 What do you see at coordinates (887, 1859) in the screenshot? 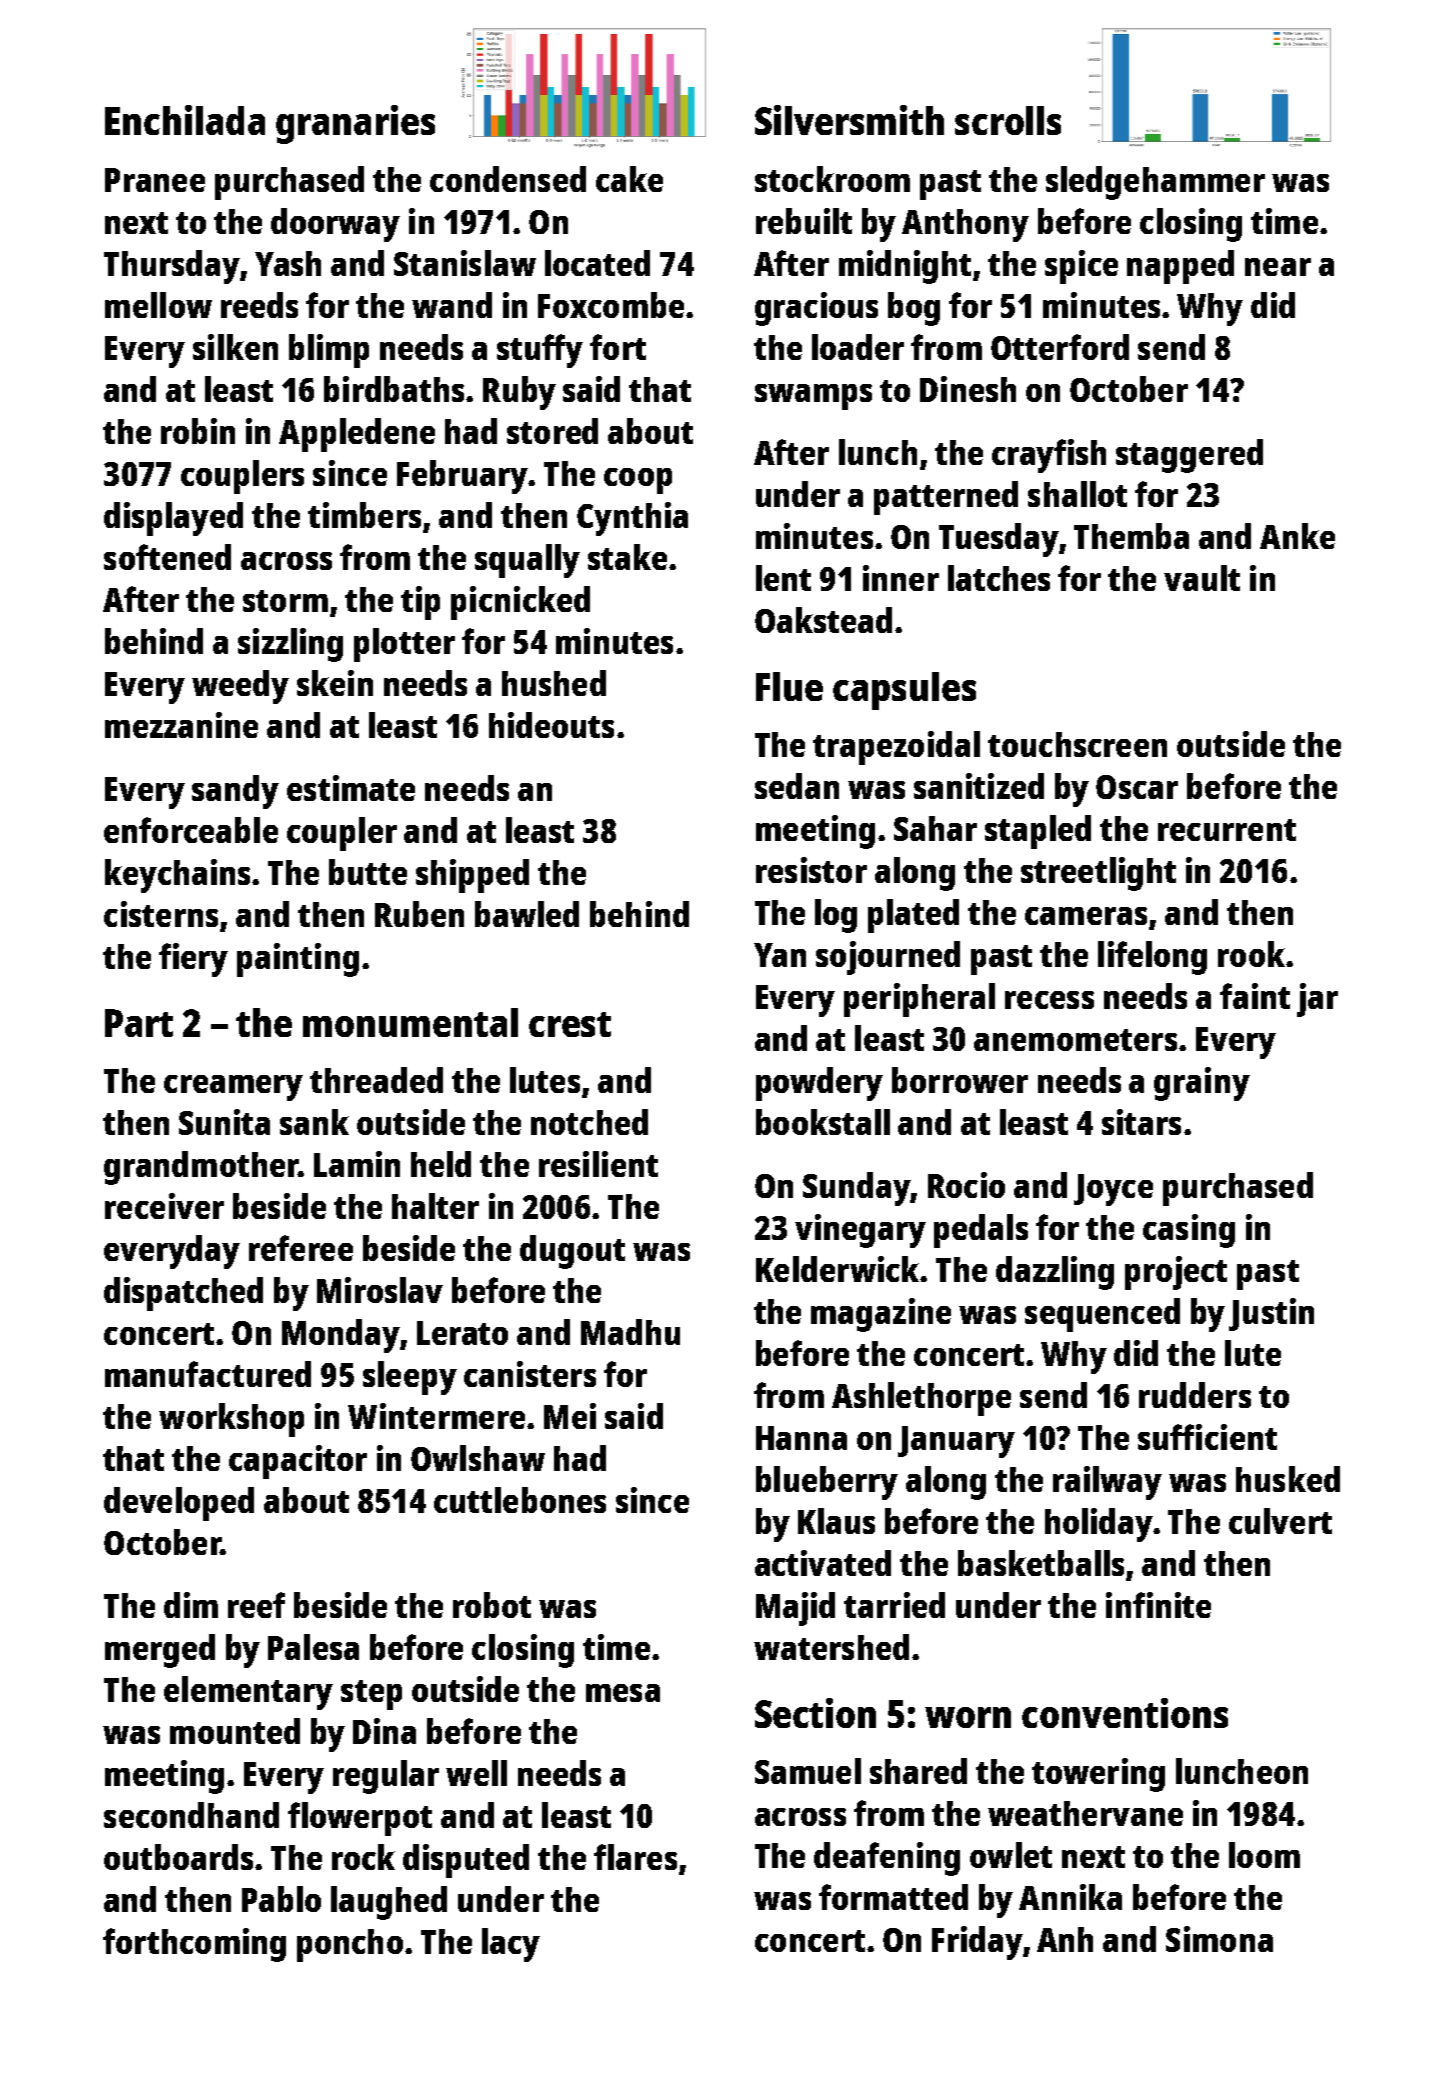
I see `deafening` at bounding box center [887, 1859].
